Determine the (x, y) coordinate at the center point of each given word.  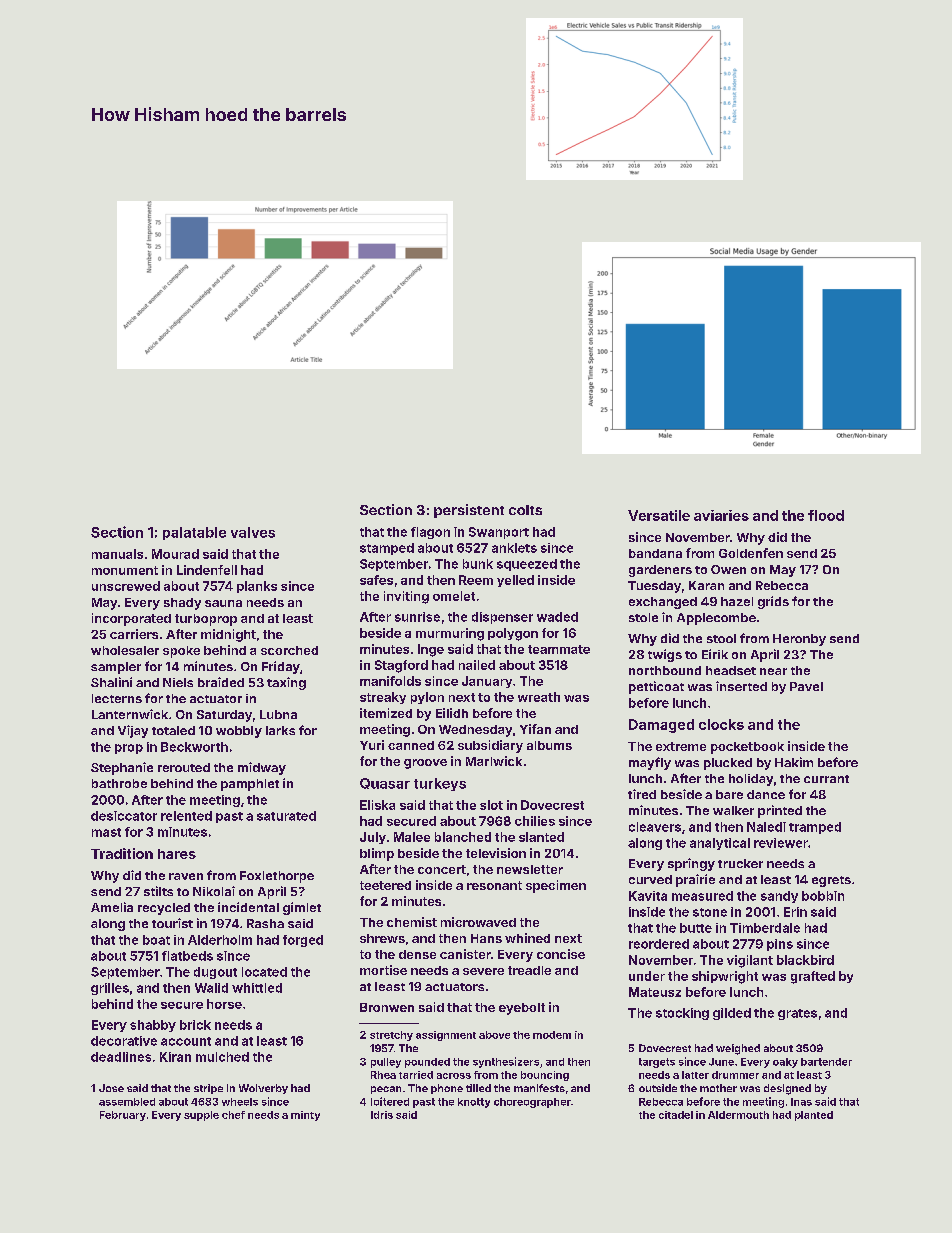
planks (257, 587)
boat (156, 940)
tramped (815, 828)
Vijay (133, 731)
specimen (556, 886)
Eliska (377, 805)
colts (525, 510)
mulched (222, 1057)
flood (826, 515)
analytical (720, 844)
